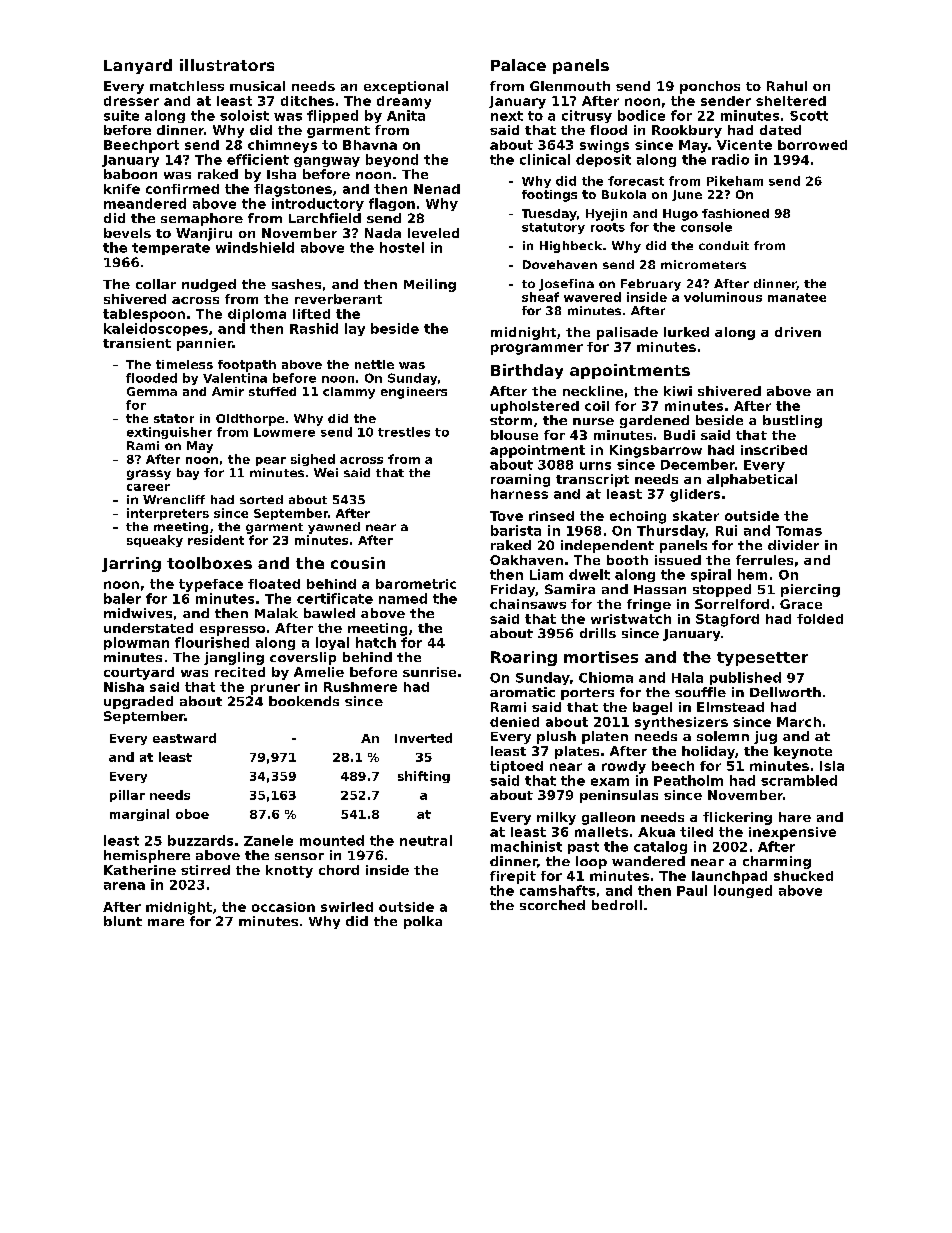 The image size is (952, 1233). I want to click on illustrators, so click(227, 65).
